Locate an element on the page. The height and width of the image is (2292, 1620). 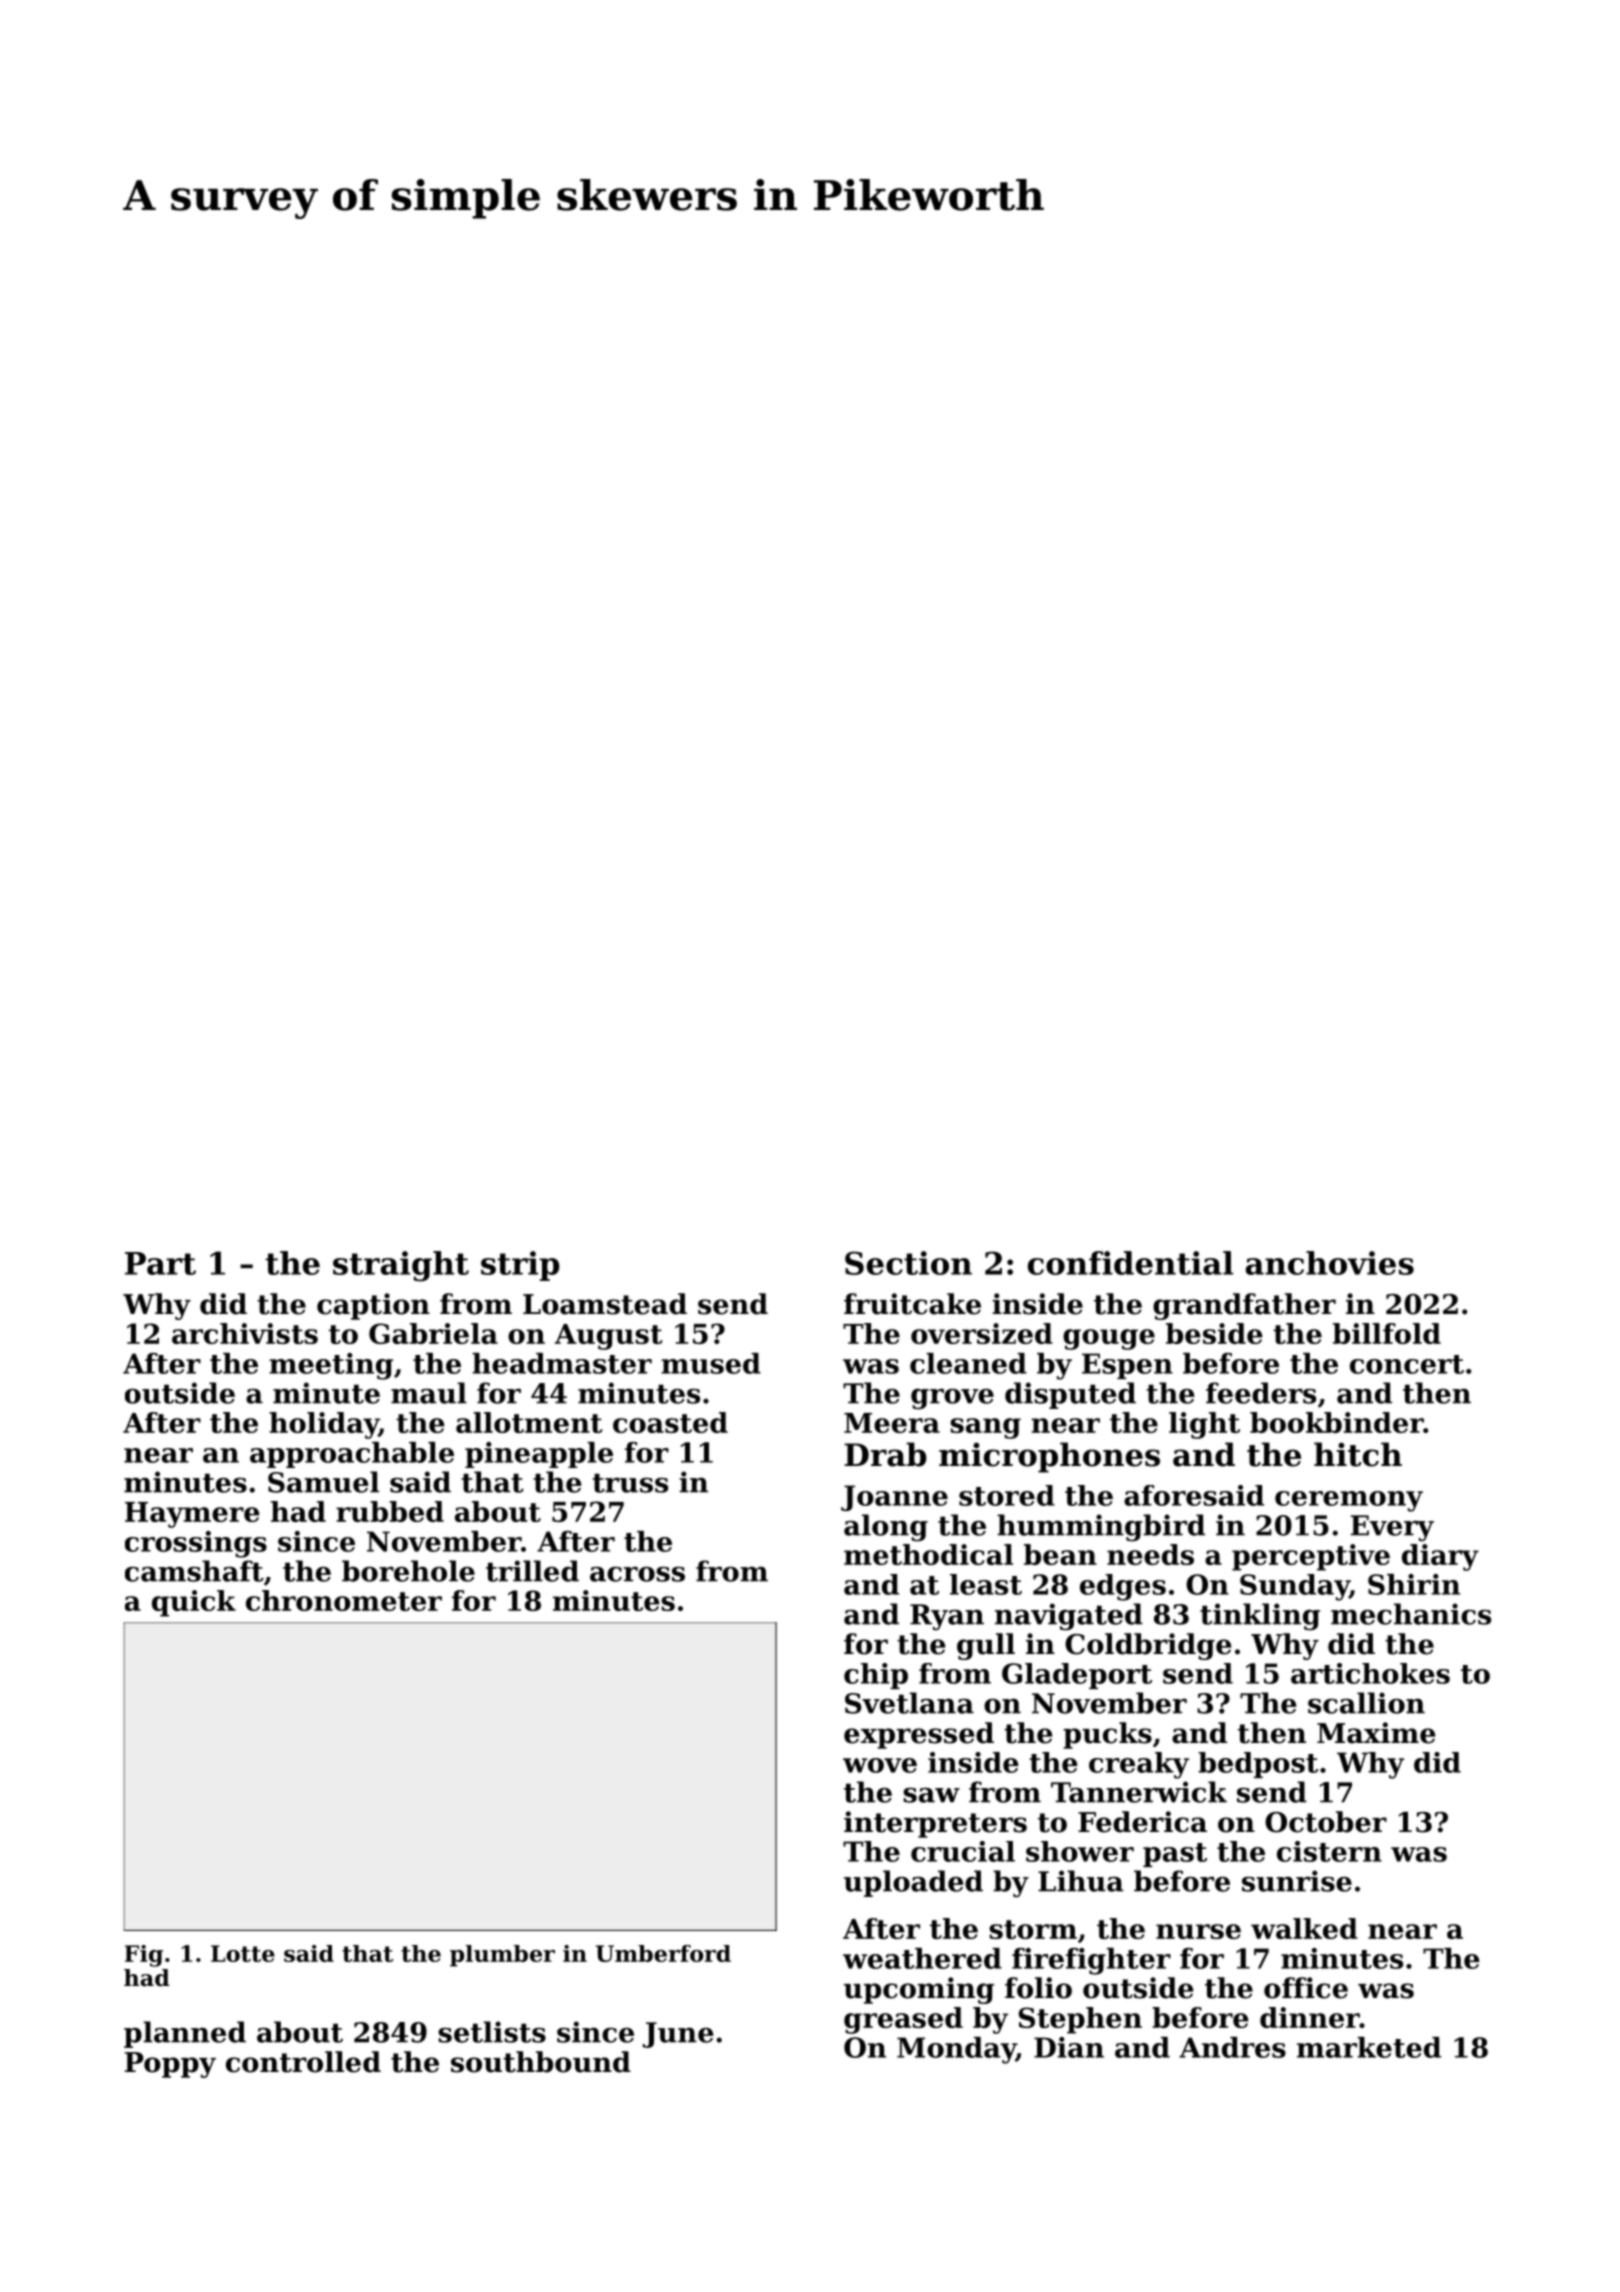
uploaded is located at coordinates (913, 1883).
